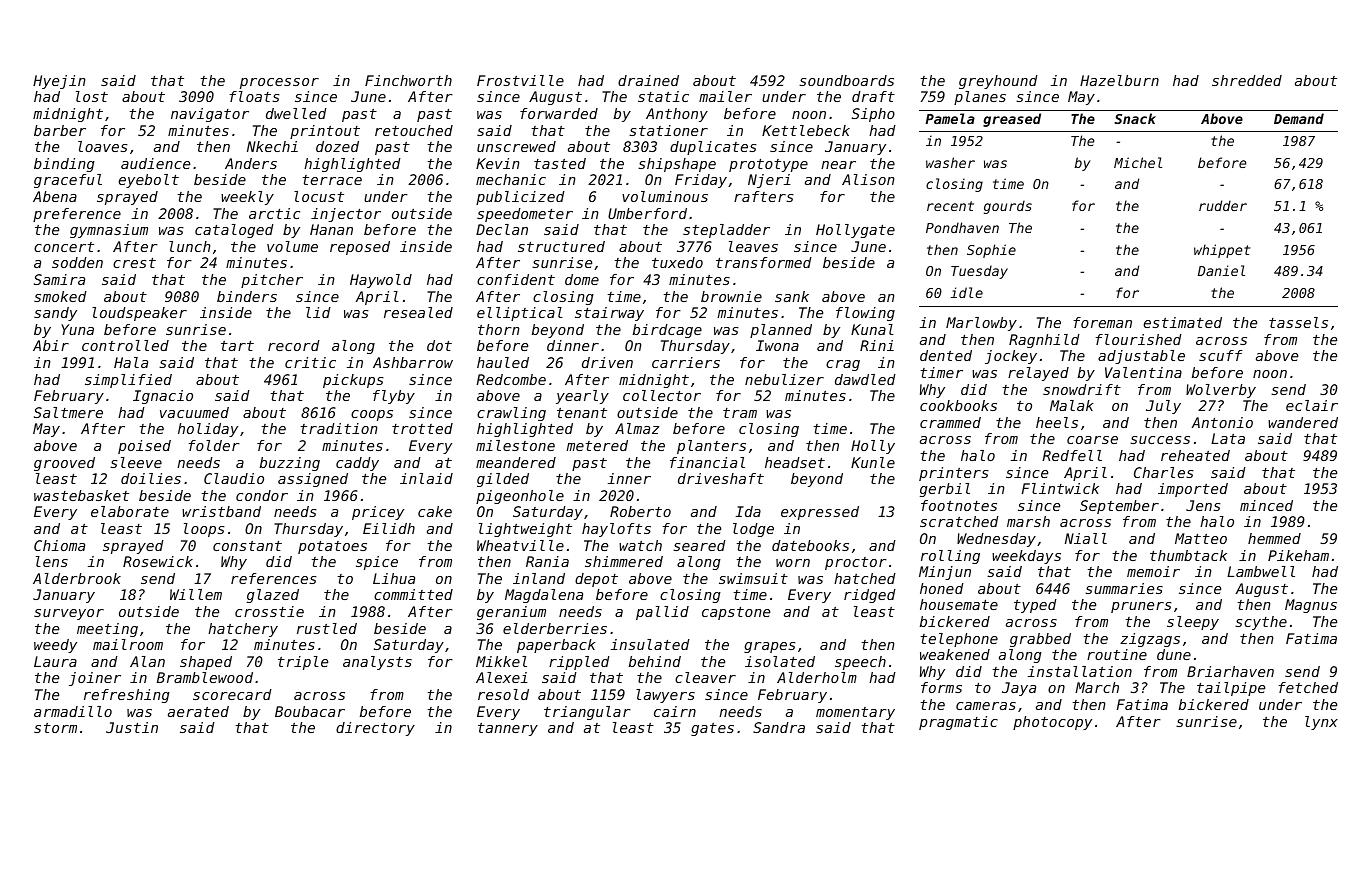 Image resolution: width=1372 pixels, height=887 pixels. I want to click on adjustable, so click(1141, 357).
